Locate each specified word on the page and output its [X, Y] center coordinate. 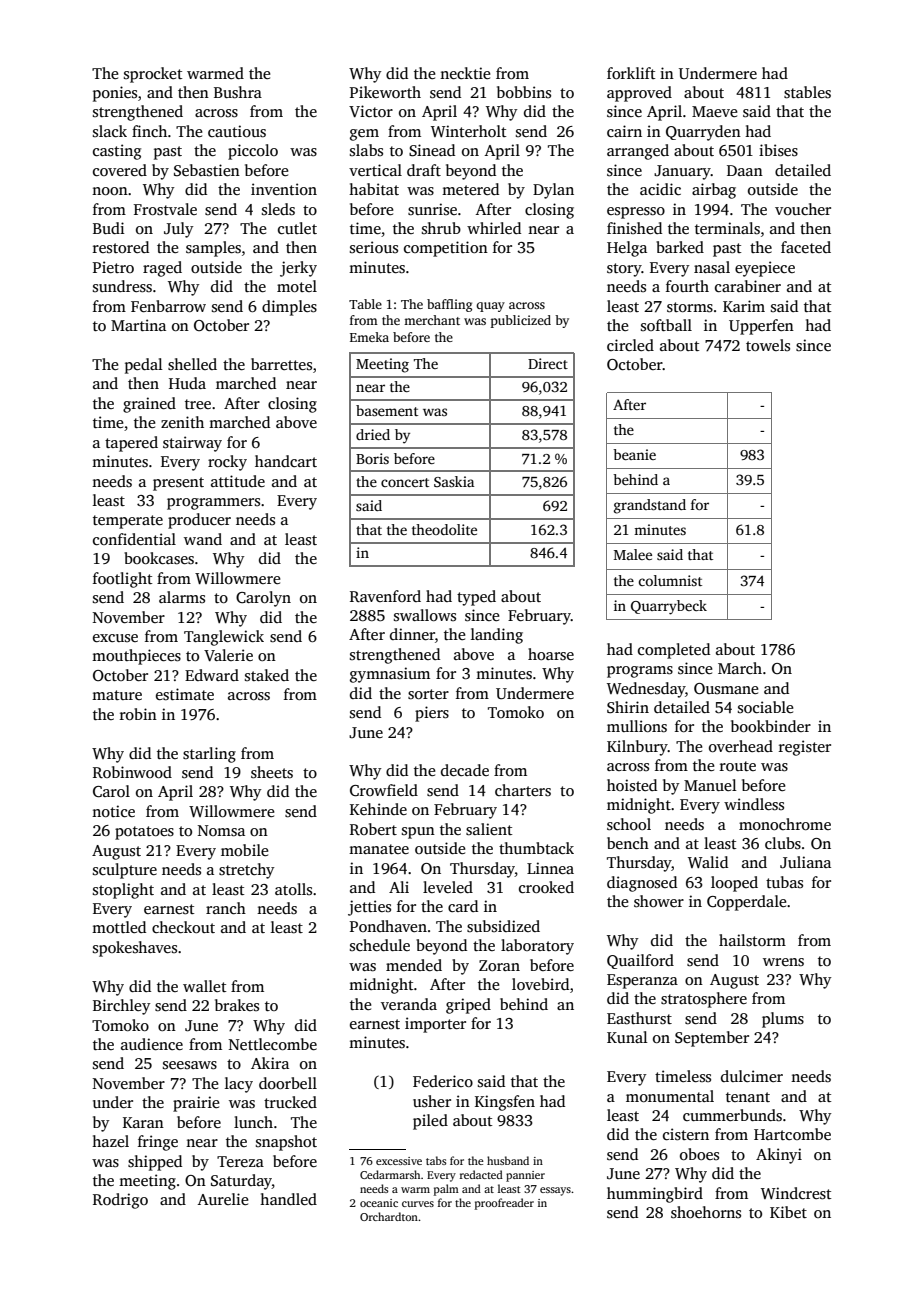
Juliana [805, 862]
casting [117, 152]
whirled [494, 228]
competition [446, 249]
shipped [155, 1163]
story [624, 270]
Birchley [122, 1007]
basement [387, 410]
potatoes [144, 833]
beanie [634, 454]
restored [121, 247]
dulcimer [752, 1076]
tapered [131, 444]
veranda [409, 1004]
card [463, 906]
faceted [806, 247]
